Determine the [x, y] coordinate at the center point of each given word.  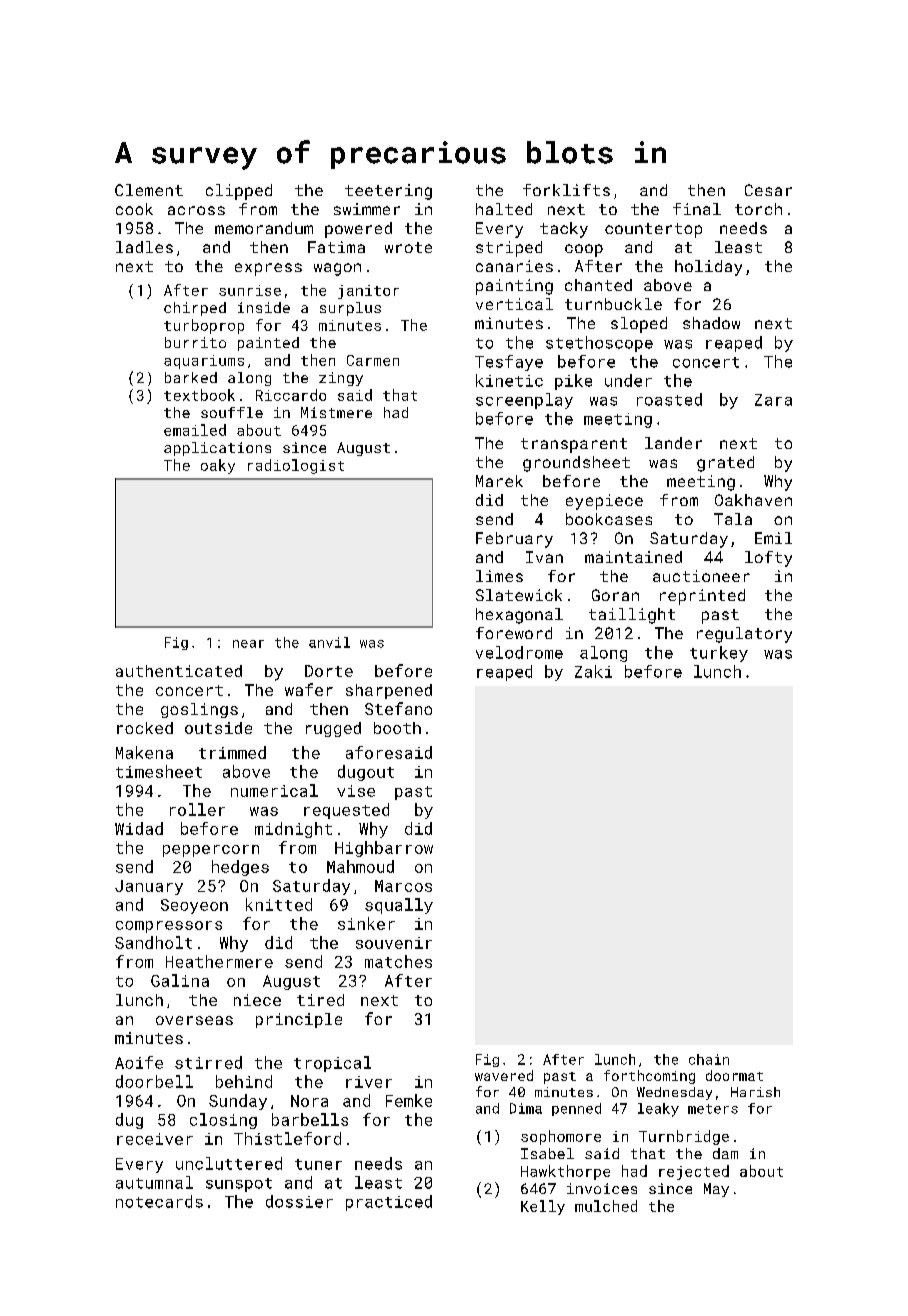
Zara [773, 400]
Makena [144, 752]
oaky [218, 466]
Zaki [593, 671]
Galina [180, 980]
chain [709, 1059]
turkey [719, 654]
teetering [388, 192]
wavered [504, 1075]
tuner [318, 1164]
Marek [499, 481]
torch [758, 209]
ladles [144, 247]
